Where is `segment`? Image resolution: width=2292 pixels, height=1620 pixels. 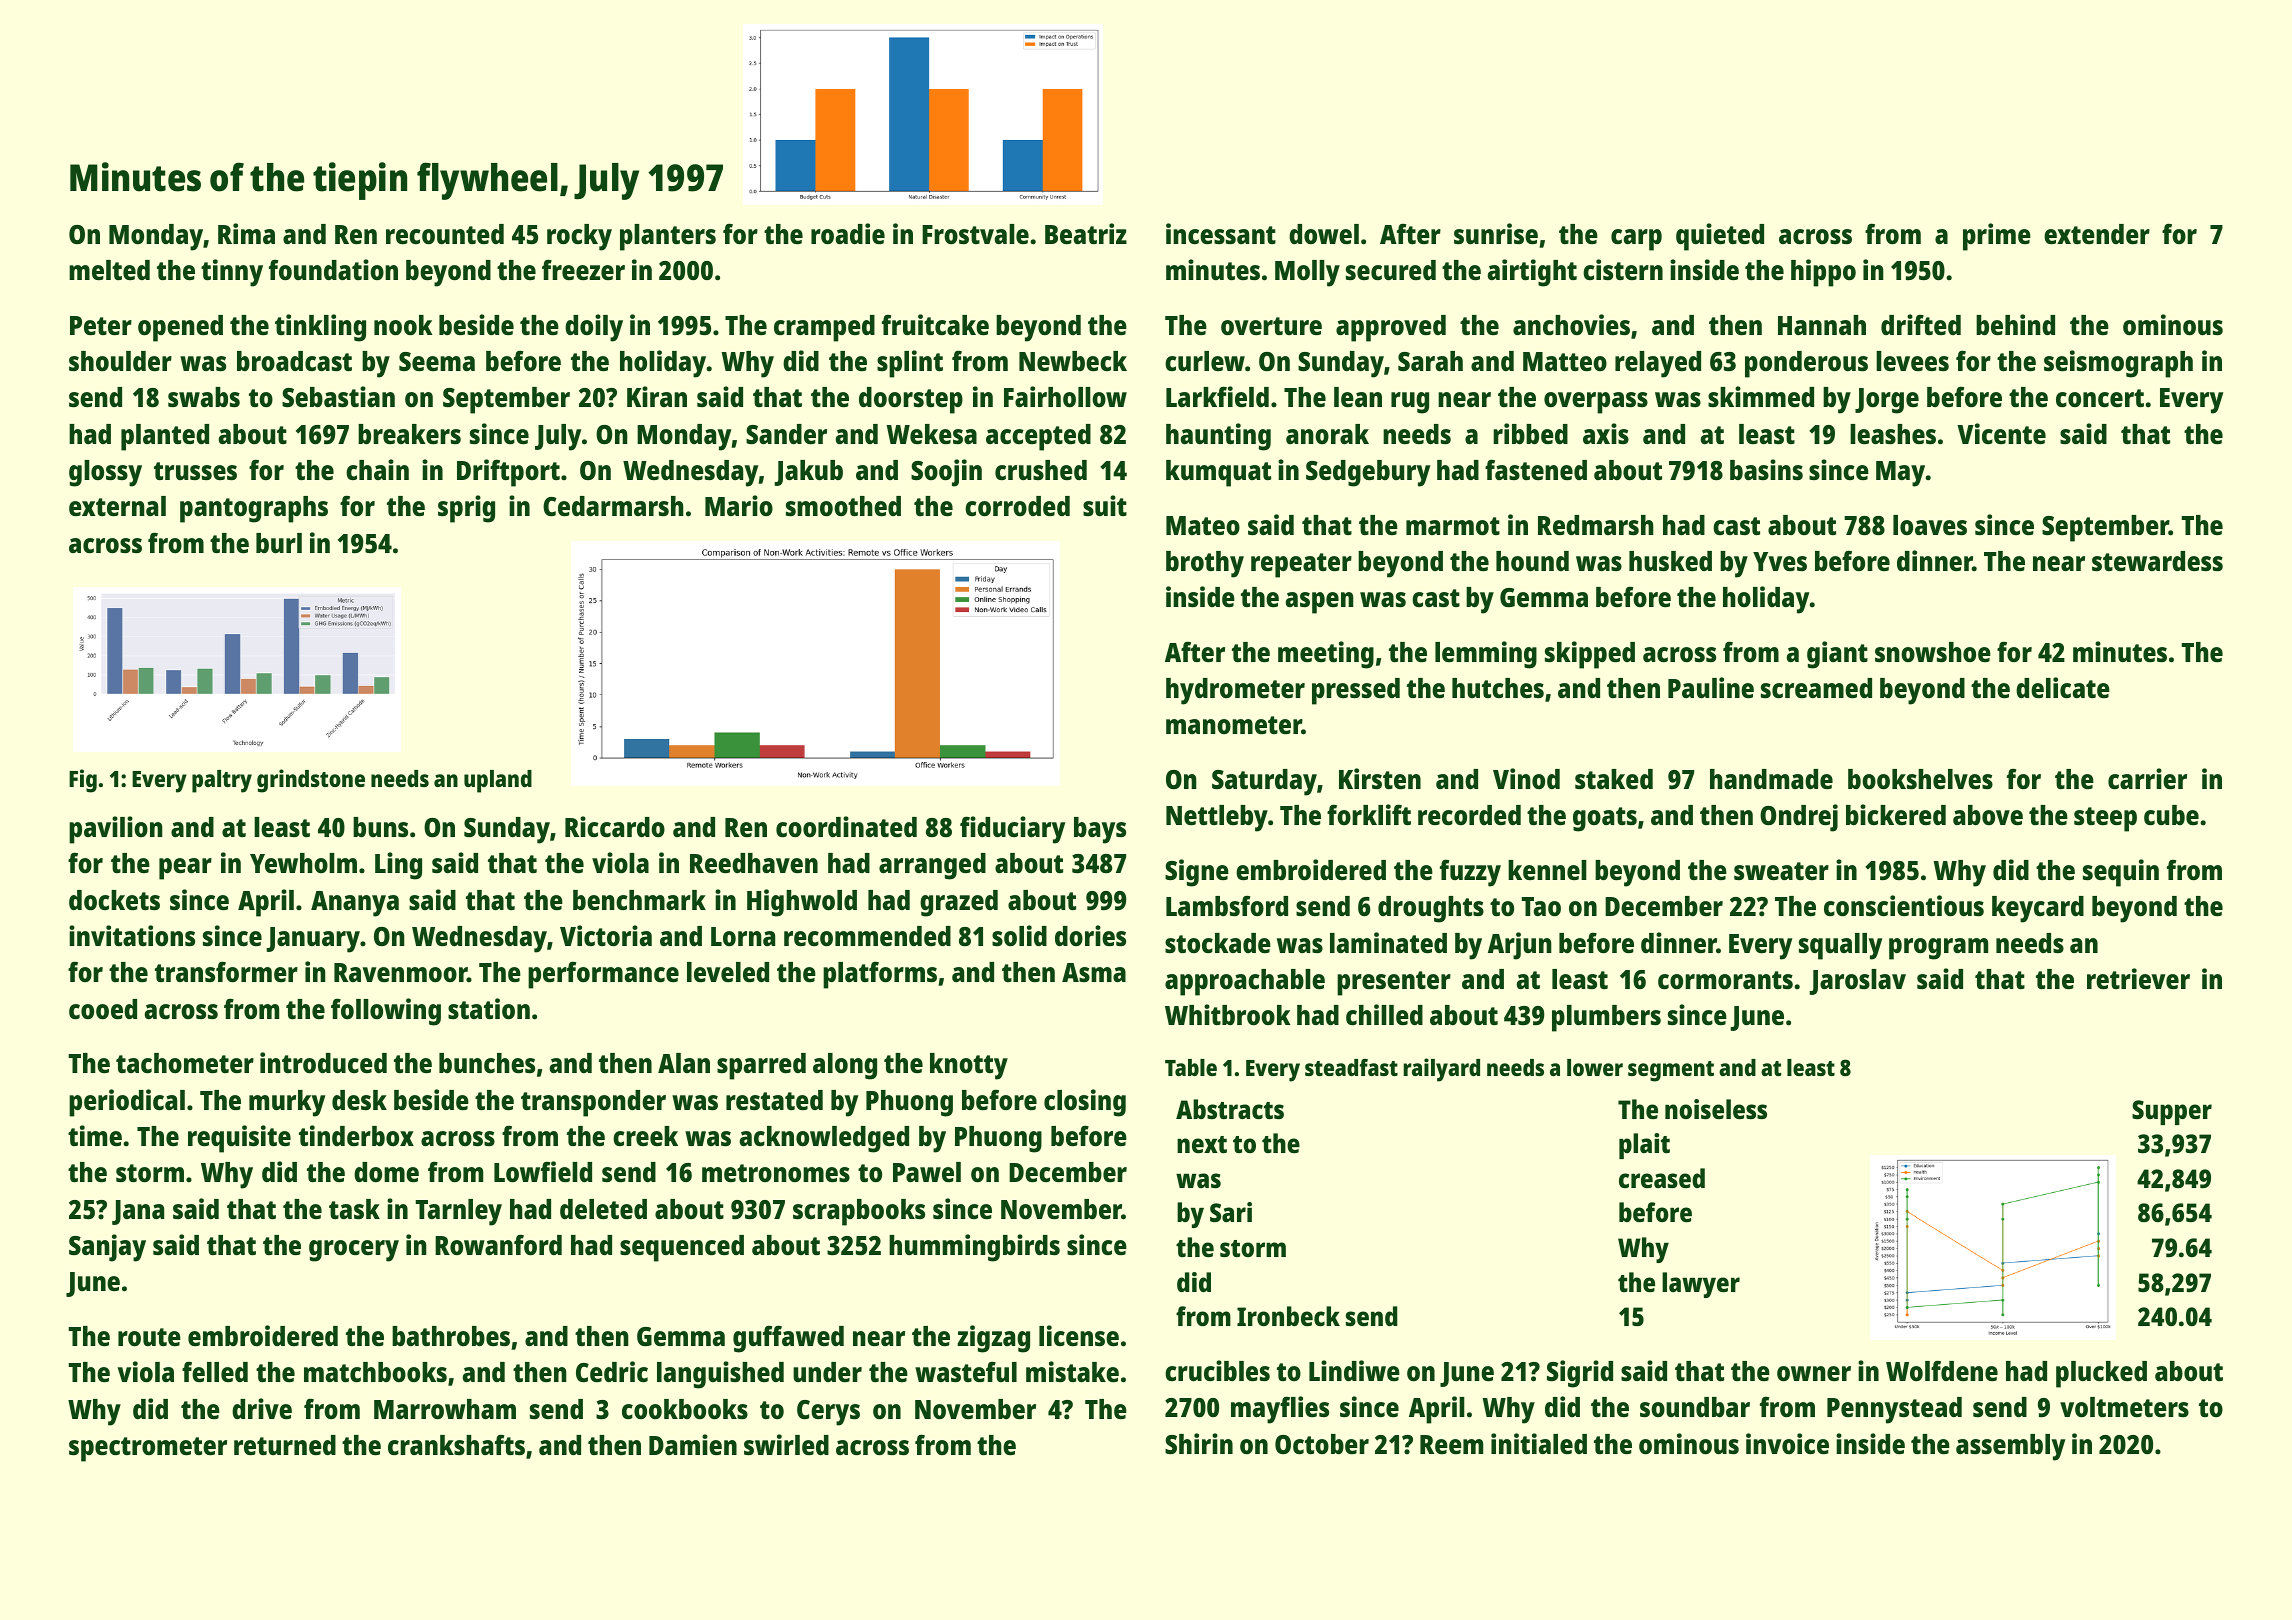 segment is located at coordinates (1671, 1071).
